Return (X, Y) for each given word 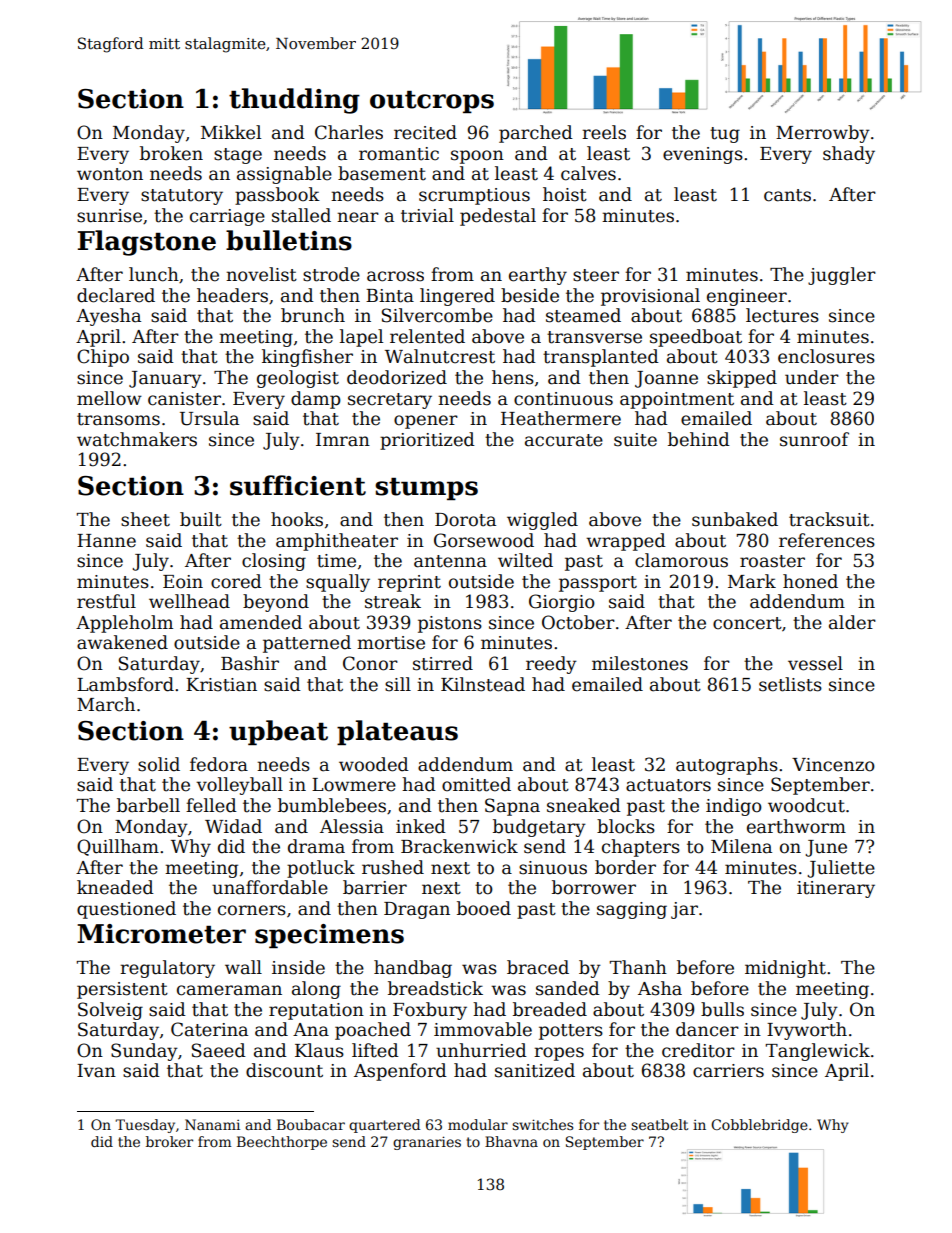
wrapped (626, 542)
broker (169, 1141)
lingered (457, 297)
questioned (126, 910)
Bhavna (511, 1141)
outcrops (432, 102)
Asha (660, 988)
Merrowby (823, 134)
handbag (413, 969)
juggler (842, 276)
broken (171, 153)
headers (232, 295)
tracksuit (829, 519)
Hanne (106, 541)
